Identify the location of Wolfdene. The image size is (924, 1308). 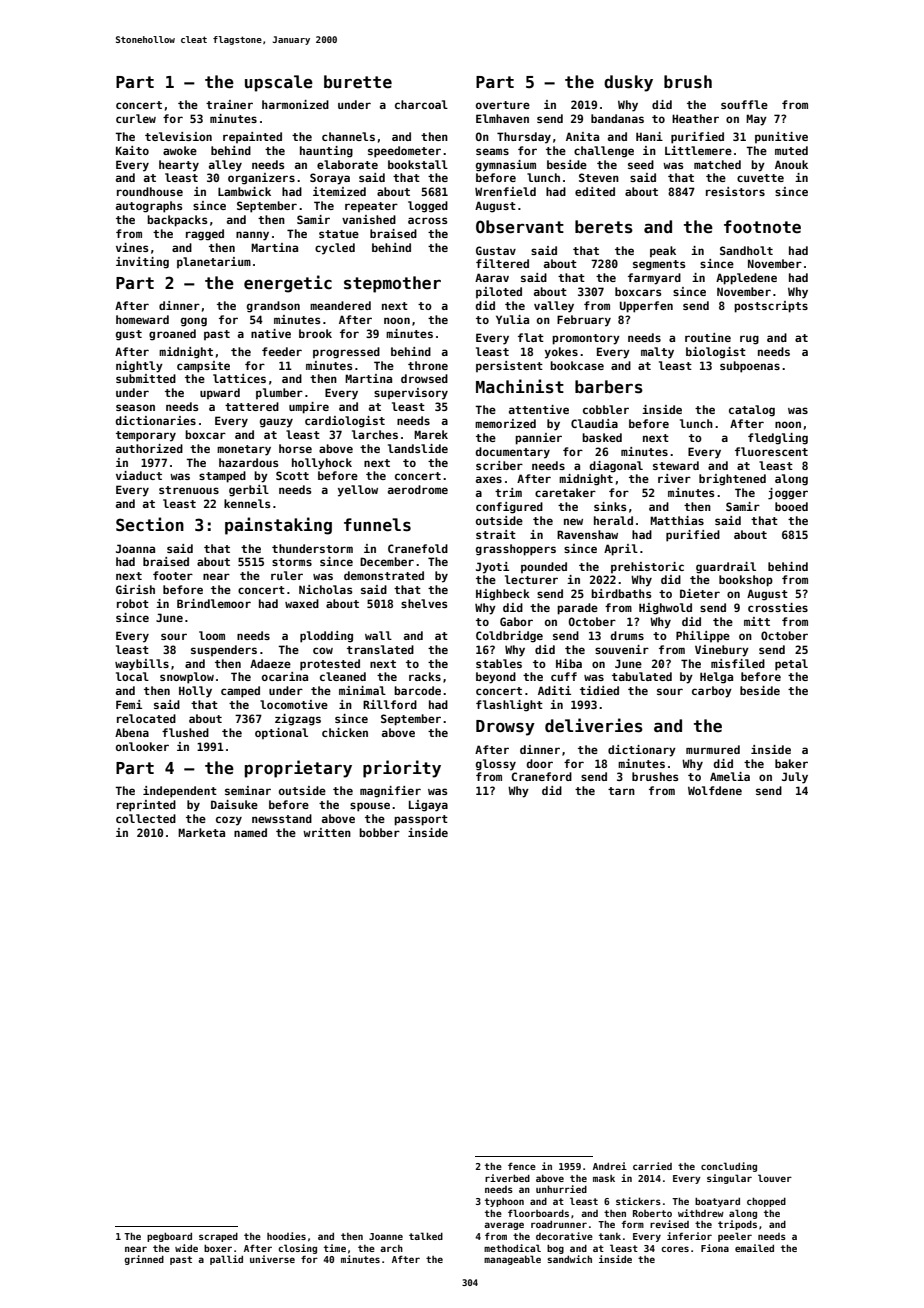
(715, 790).
